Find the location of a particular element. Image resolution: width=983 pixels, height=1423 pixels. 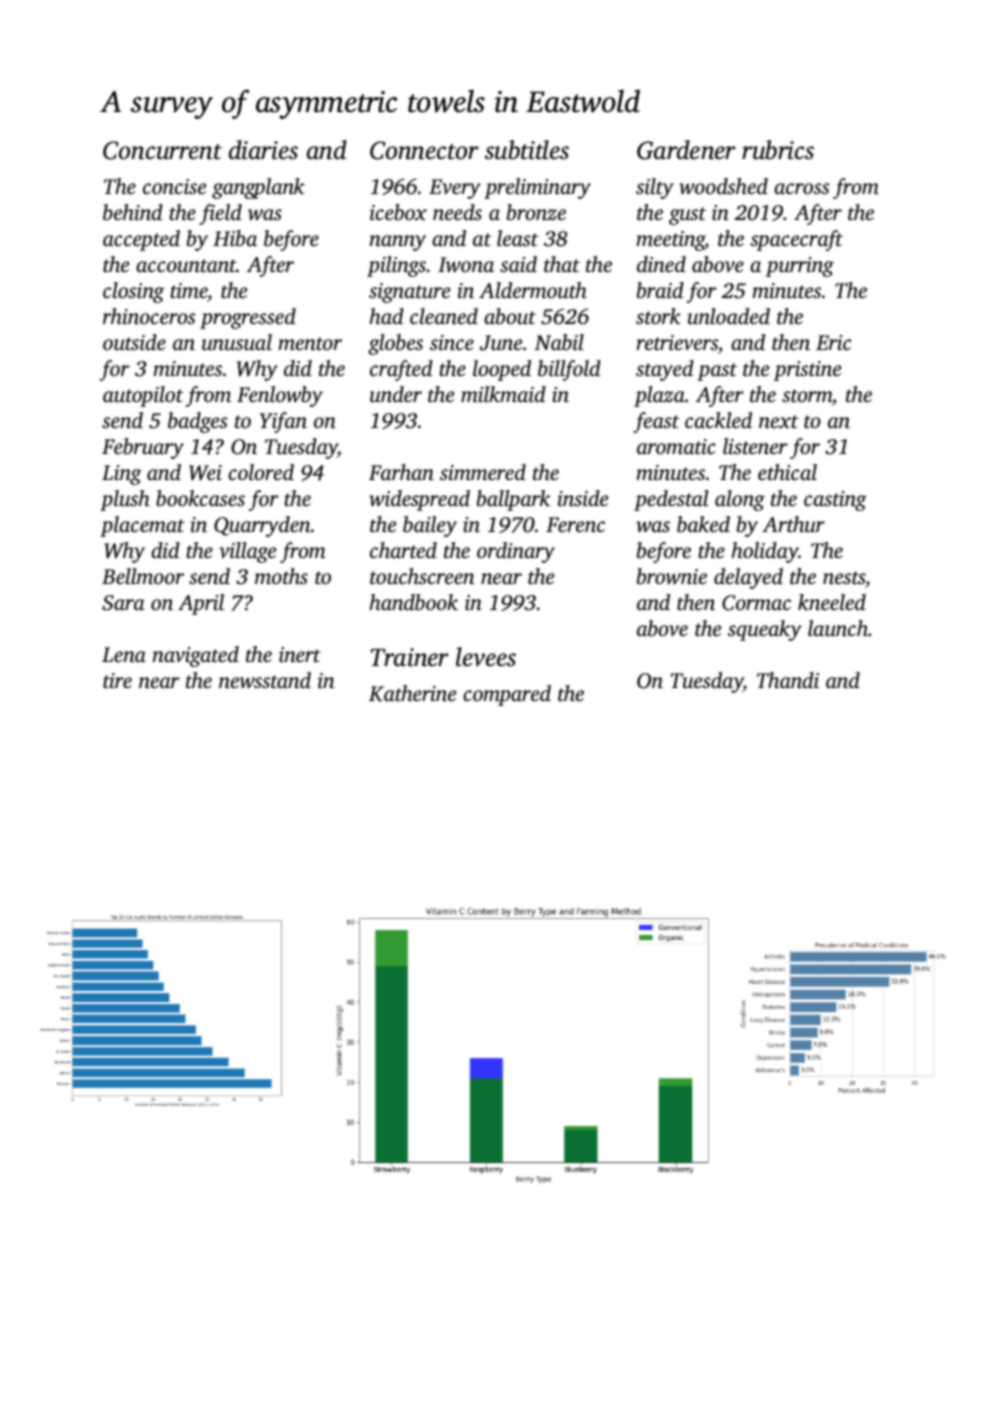

Concurrent is located at coordinates (162, 150).
